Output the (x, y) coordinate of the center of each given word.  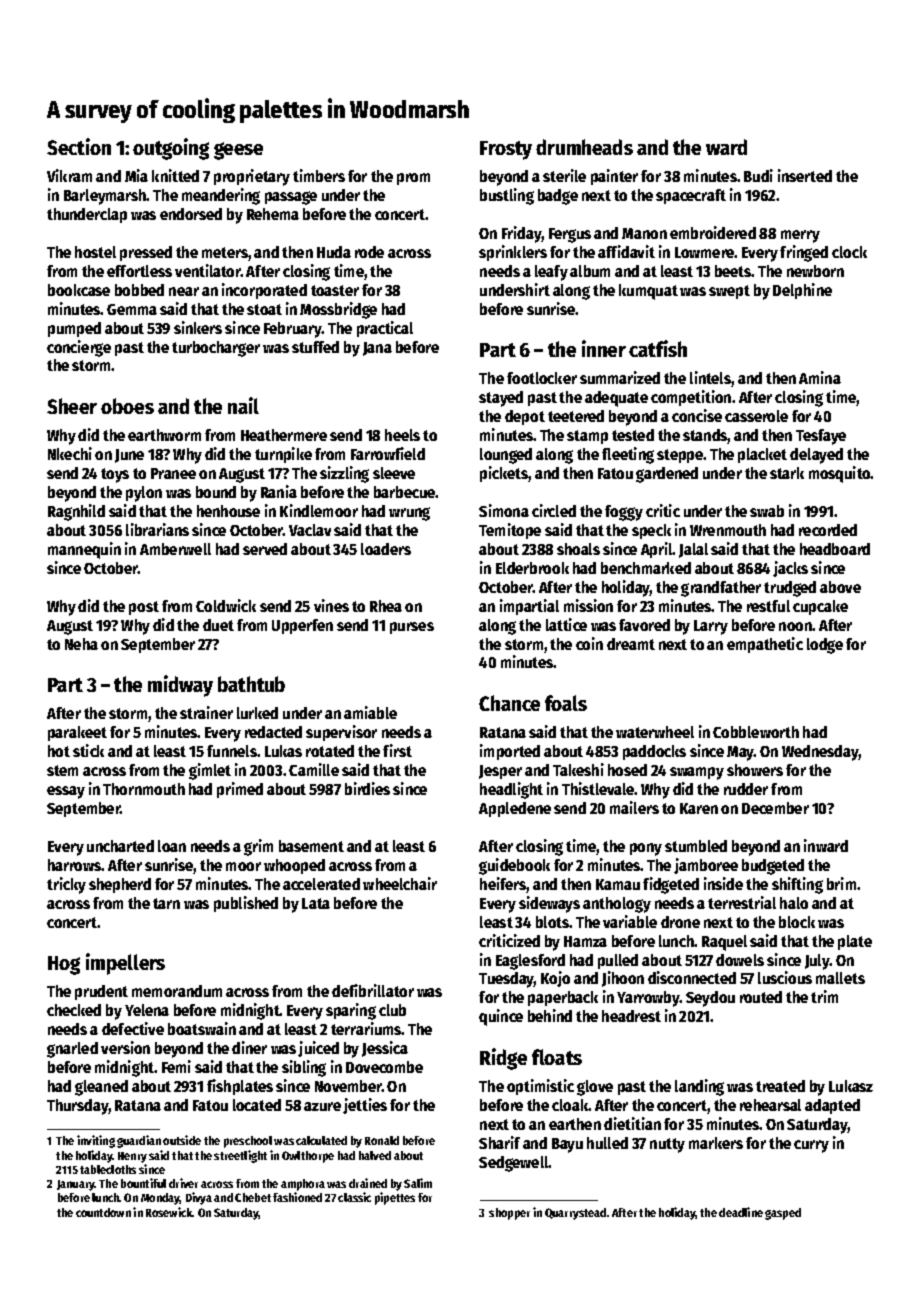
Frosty (506, 150)
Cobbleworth (756, 732)
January (76, 1185)
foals (566, 703)
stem (62, 770)
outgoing (171, 149)
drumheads (584, 147)
